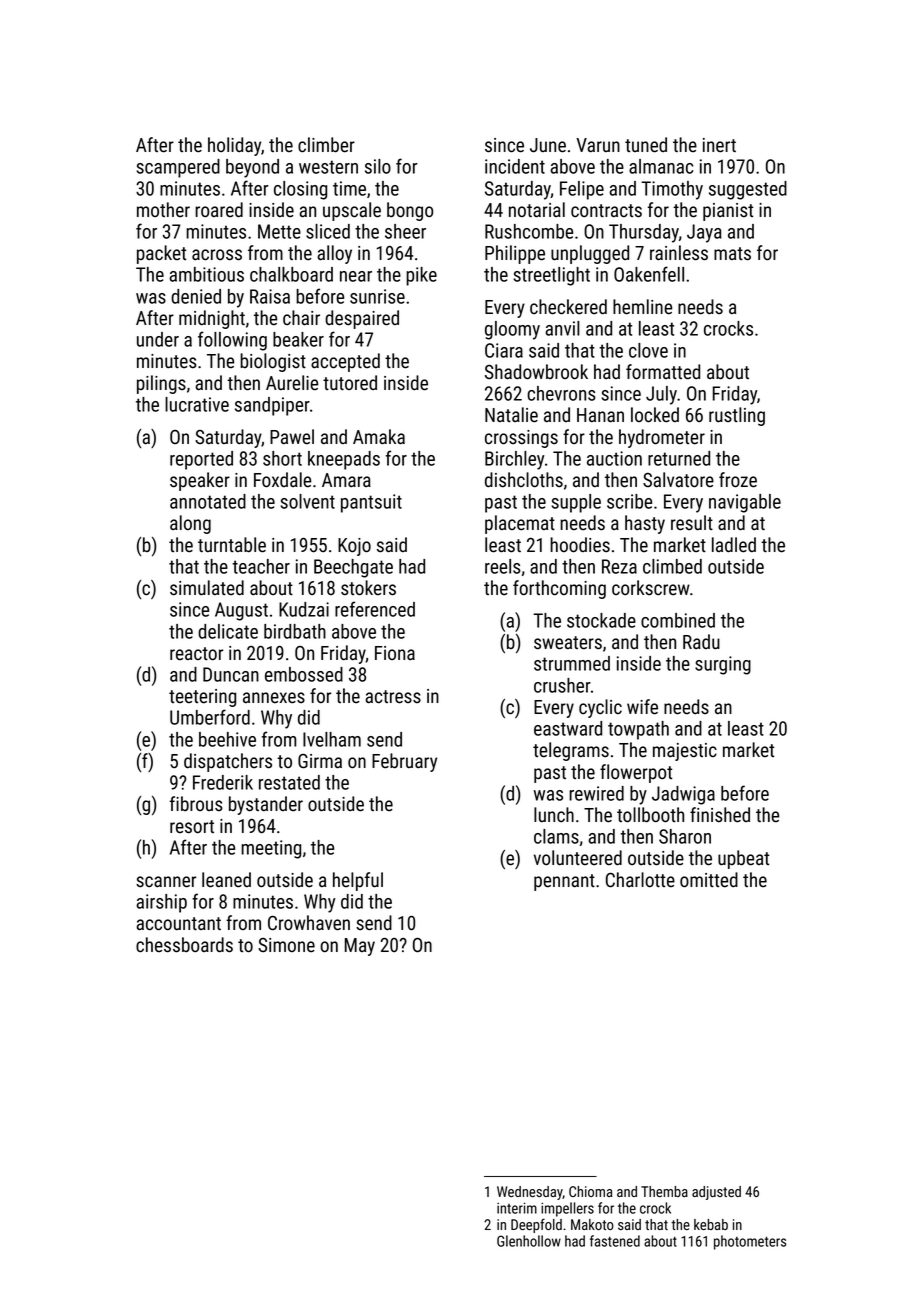  What do you see at coordinates (529, 1241) in the screenshot?
I see `Glenhollow` at bounding box center [529, 1241].
